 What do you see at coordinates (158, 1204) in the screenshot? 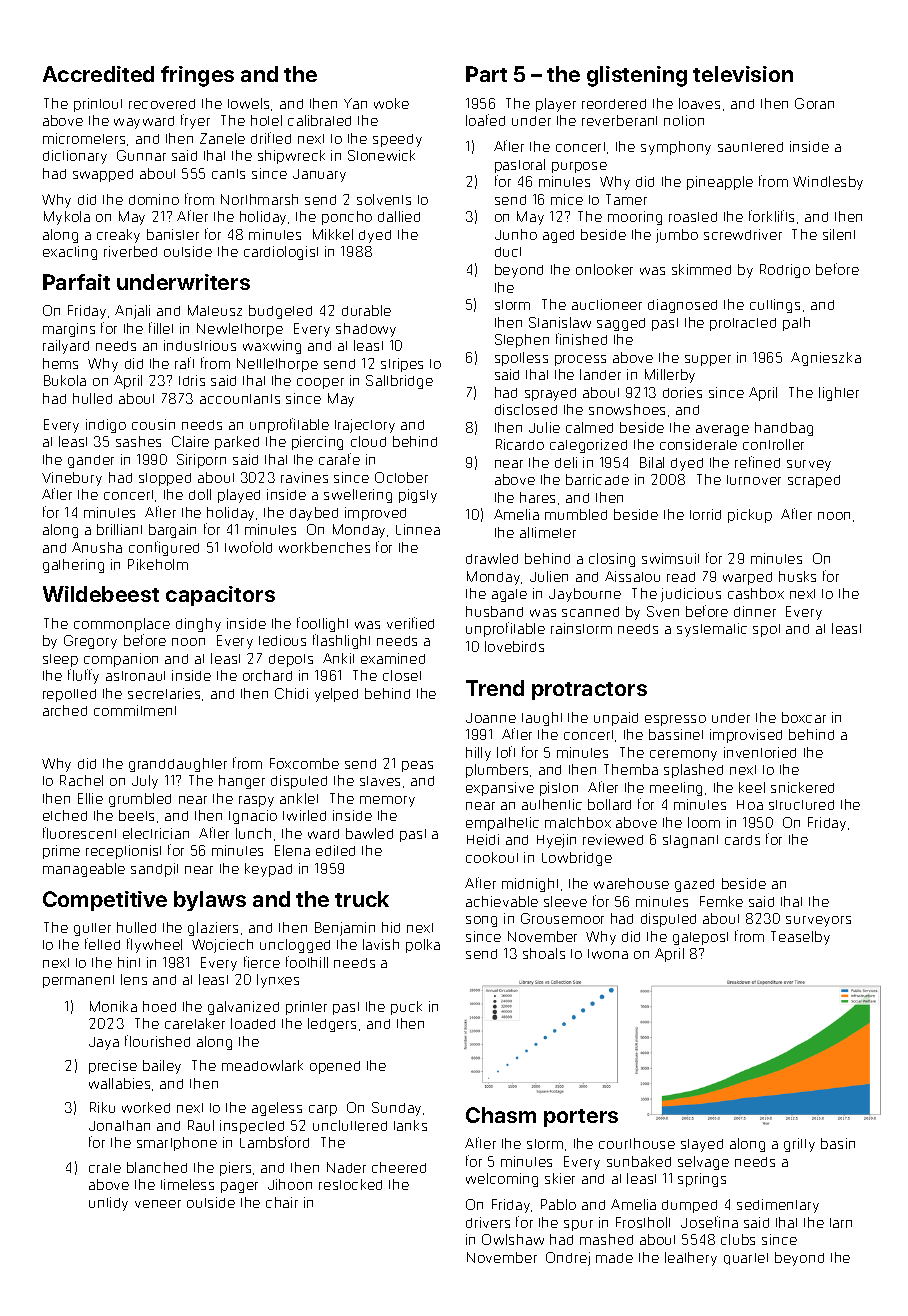
I see `veneer` at bounding box center [158, 1204].
